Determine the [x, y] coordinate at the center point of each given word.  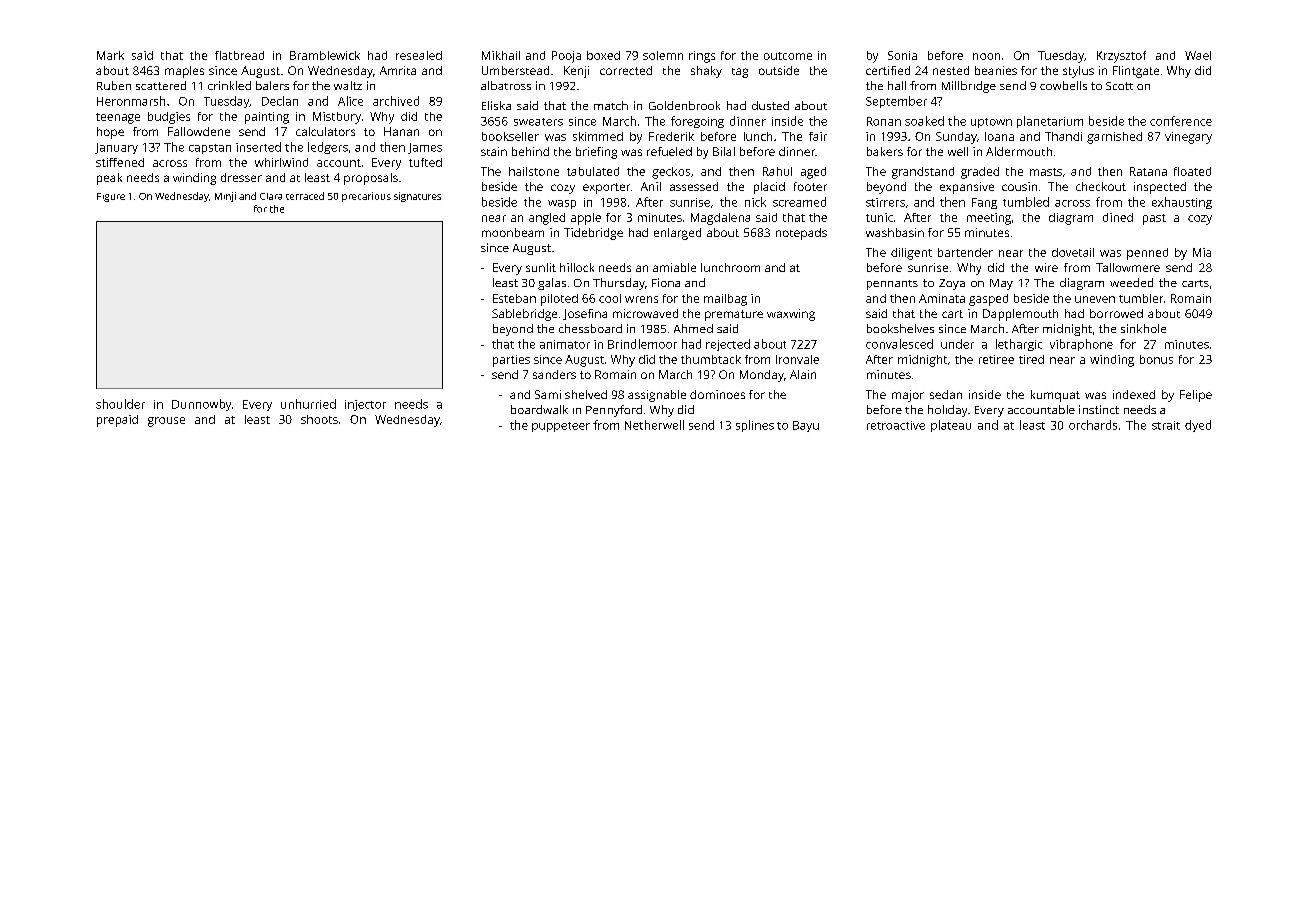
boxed [603, 55]
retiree [996, 359]
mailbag [725, 300]
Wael [1198, 55]
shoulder [120, 404]
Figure [111, 197]
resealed [419, 55]
